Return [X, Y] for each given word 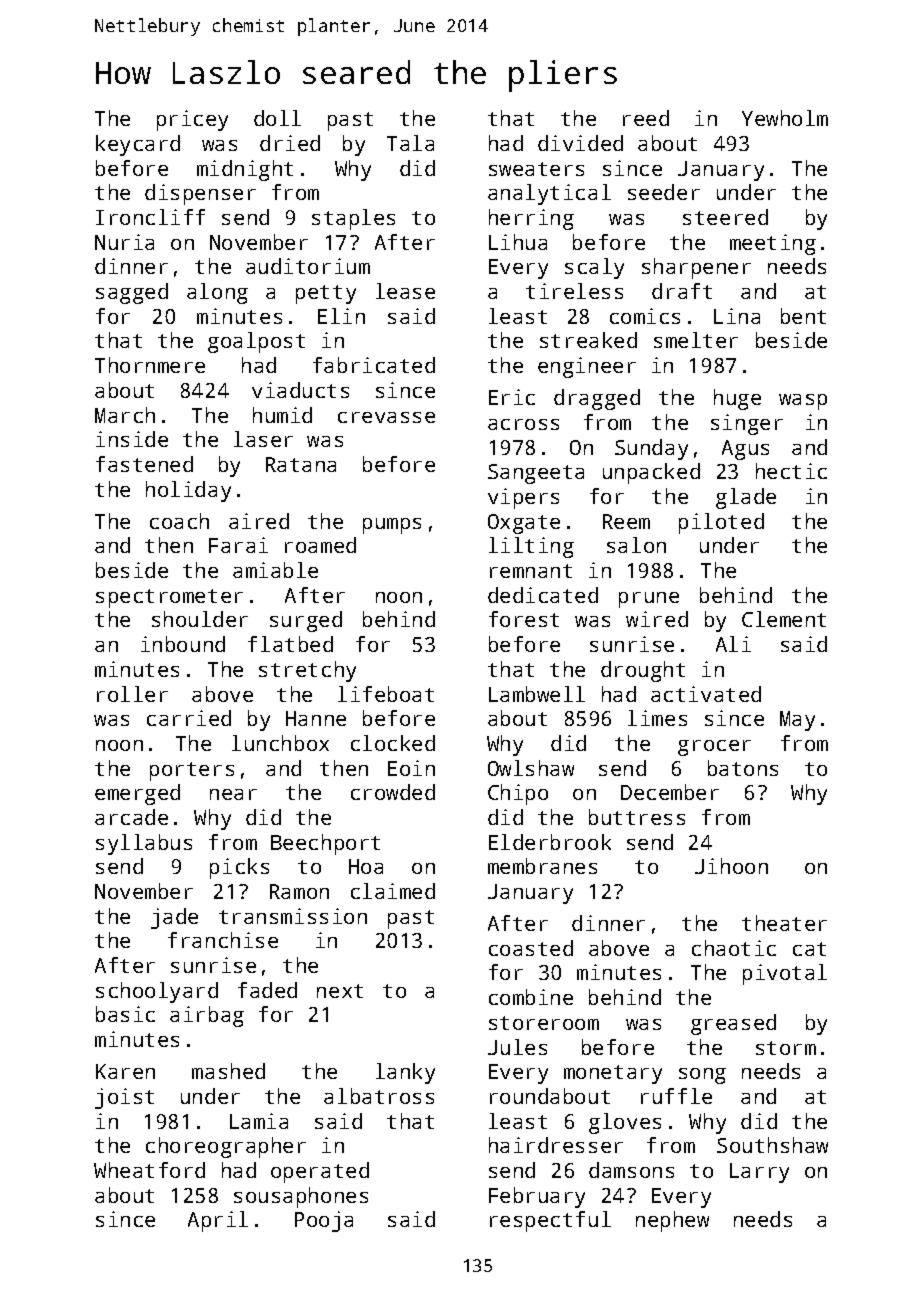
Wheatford [149, 1170]
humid [282, 415]
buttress [637, 817]
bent [803, 316]
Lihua [518, 242]
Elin [341, 316]
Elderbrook [550, 842]
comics [645, 316]
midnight [245, 170]
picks [239, 868]
